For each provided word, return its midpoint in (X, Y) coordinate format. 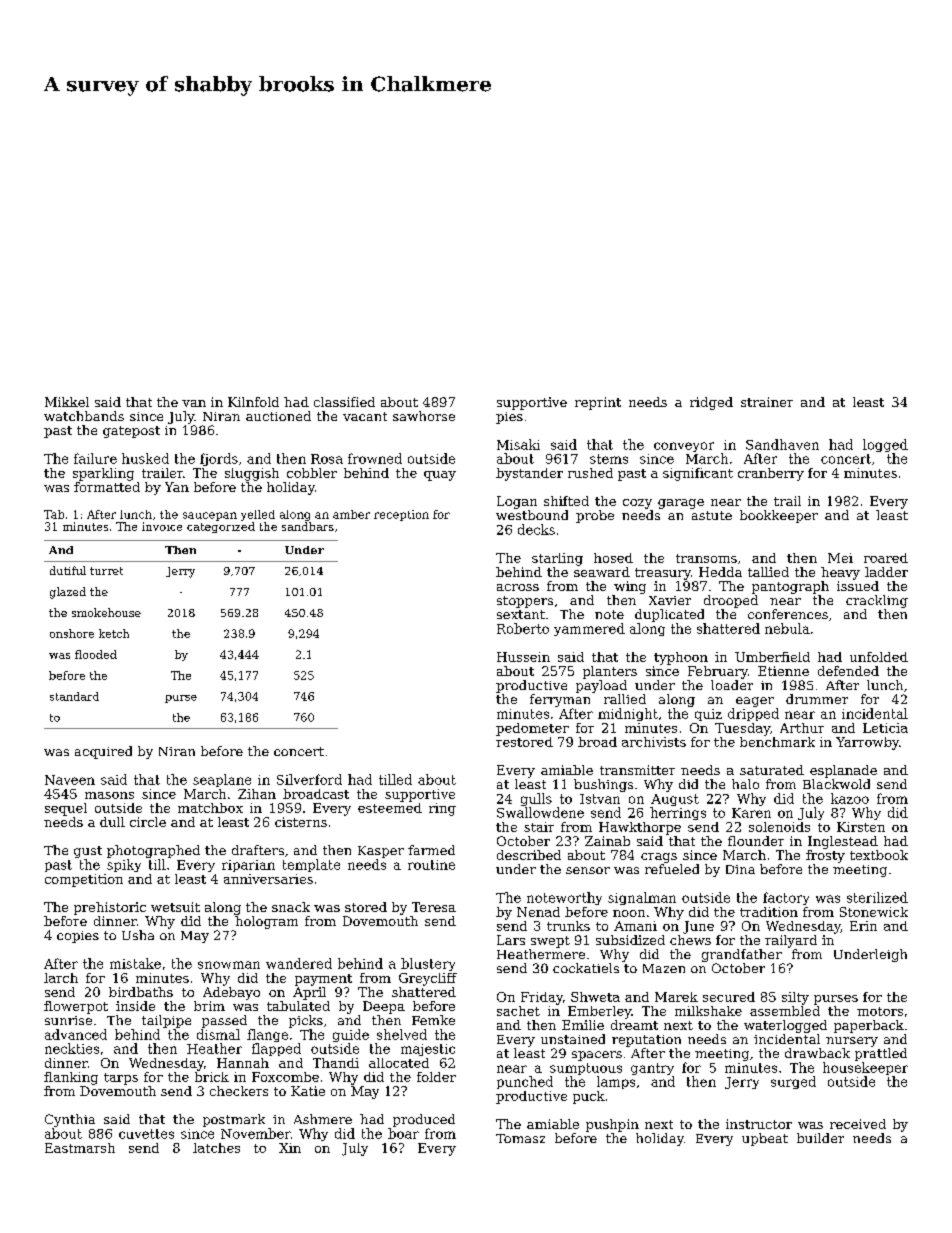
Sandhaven (782, 444)
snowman (229, 965)
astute (712, 515)
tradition (769, 912)
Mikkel (67, 402)
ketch (114, 633)
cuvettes (146, 1134)
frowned (375, 458)
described (529, 855)
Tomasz (520, 1138)
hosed (613, 558)
